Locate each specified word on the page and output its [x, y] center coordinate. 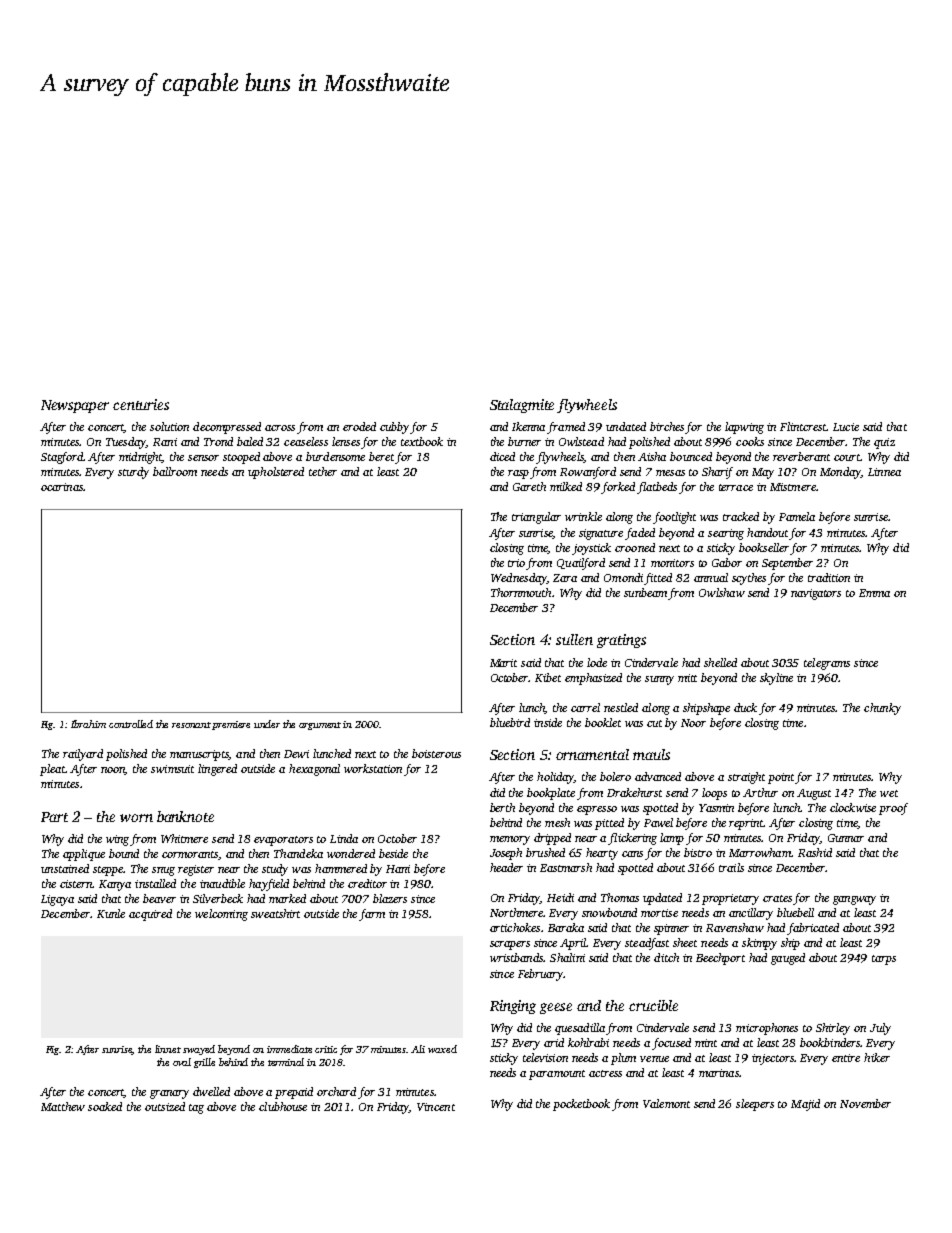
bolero [615, 776]
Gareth [529, 486]
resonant [191, 725]
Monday [840, 473]
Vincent [436, 1107]
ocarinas [62, 487]
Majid [805, 1105]
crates [777, 898]
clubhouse [283, 1106]
